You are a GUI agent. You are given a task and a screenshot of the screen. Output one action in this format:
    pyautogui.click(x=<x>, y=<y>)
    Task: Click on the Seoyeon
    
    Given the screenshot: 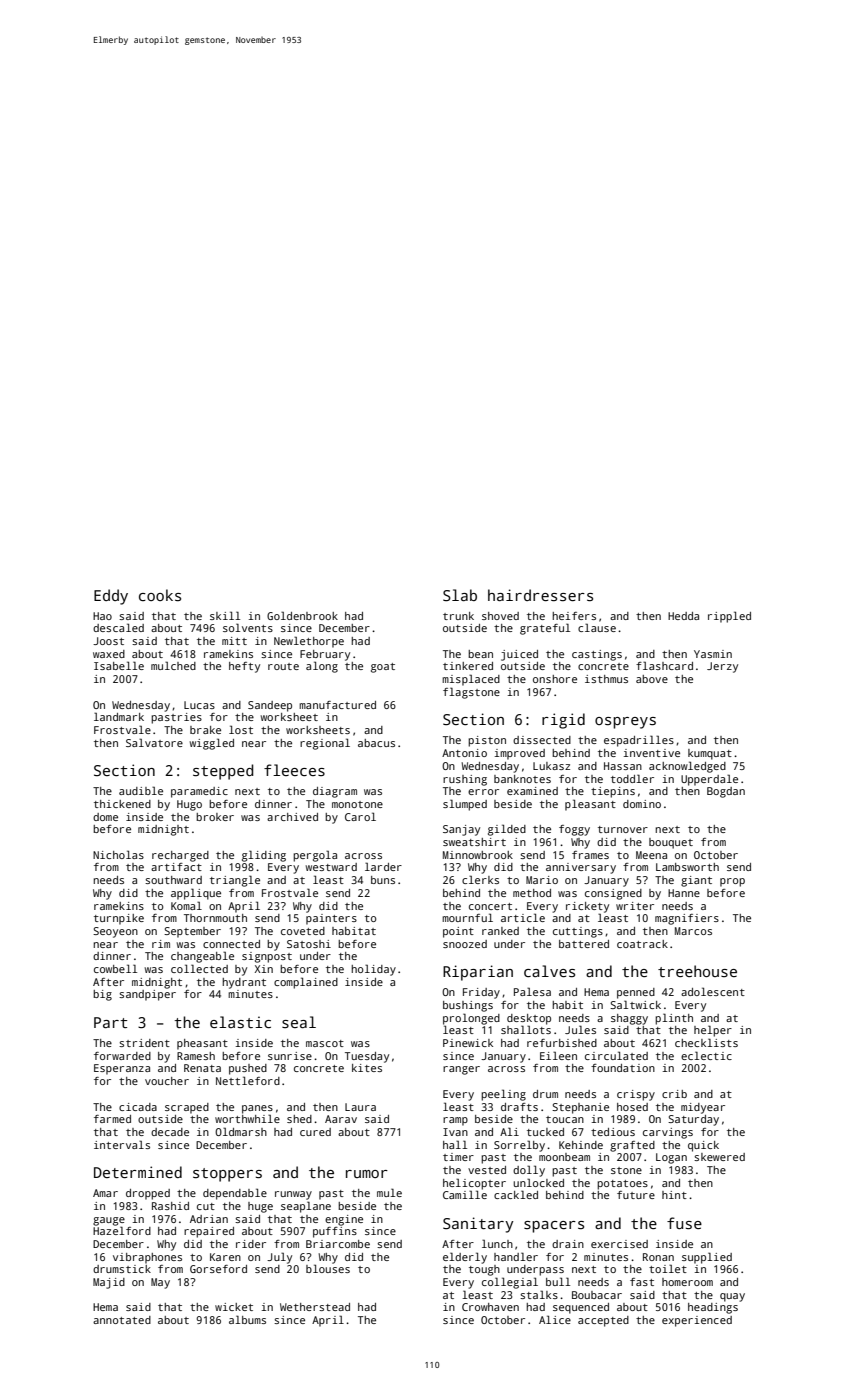 What is the action you would take?
    pyautogui.click(x=115, y=932)
